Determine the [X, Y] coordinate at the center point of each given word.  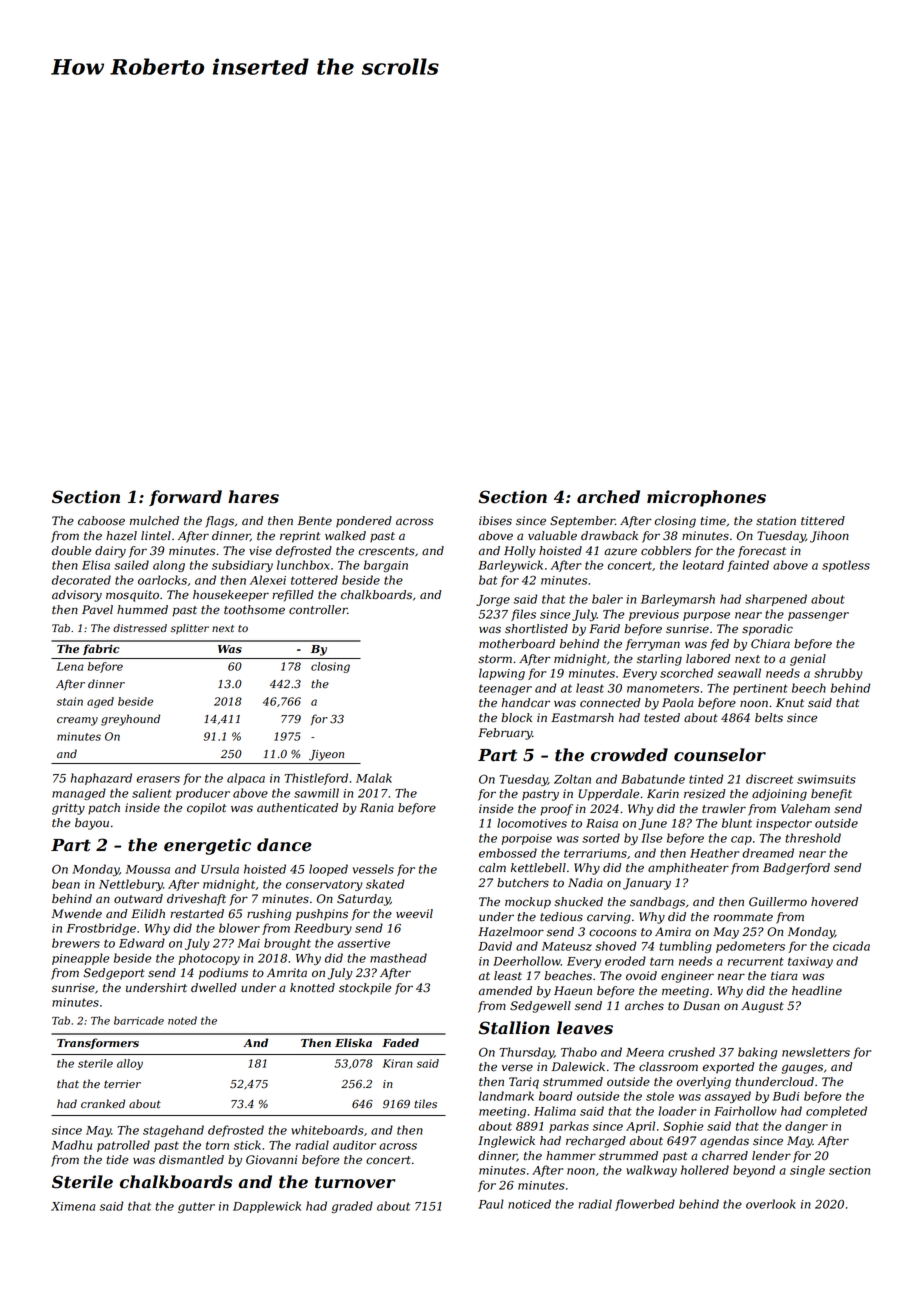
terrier [122, 1084]
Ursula [220, 869]
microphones [706, 498]
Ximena [73, 1206]
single [807, 1171]
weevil [414, 914]
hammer [571, 1156]
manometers [663, 688]
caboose [101, 521]
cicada [851, 946]
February [505, 734]
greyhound [130, 720]
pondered [364, 522]
